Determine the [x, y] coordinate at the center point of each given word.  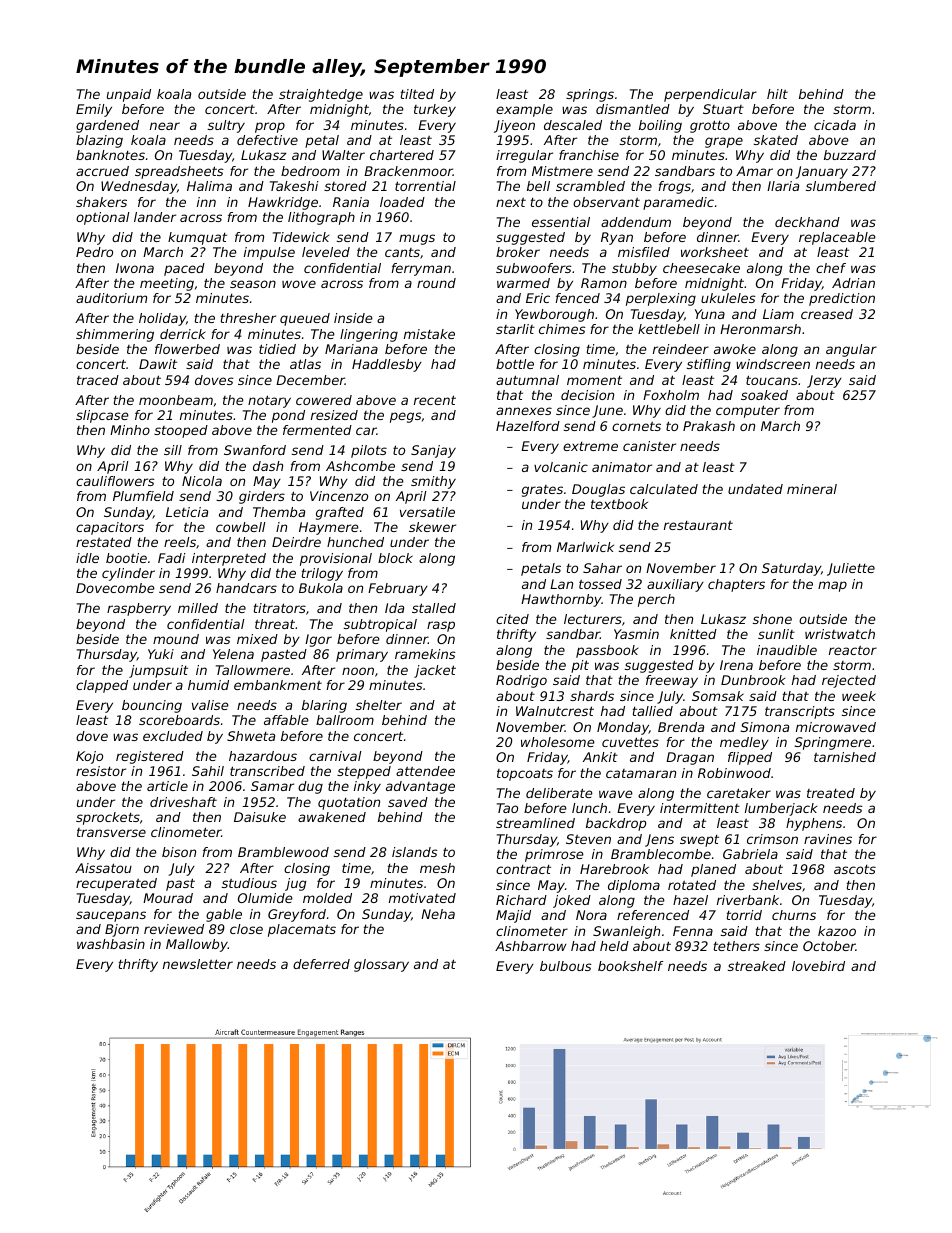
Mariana [351, 349]
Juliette [851, 569]
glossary [381, 965]
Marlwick [585, 547]
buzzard [850, 155]
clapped [102, 686]
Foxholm [671, 395]
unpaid [129, 95]
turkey [435, 110]
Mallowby [197, 945]
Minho [130, 430]
